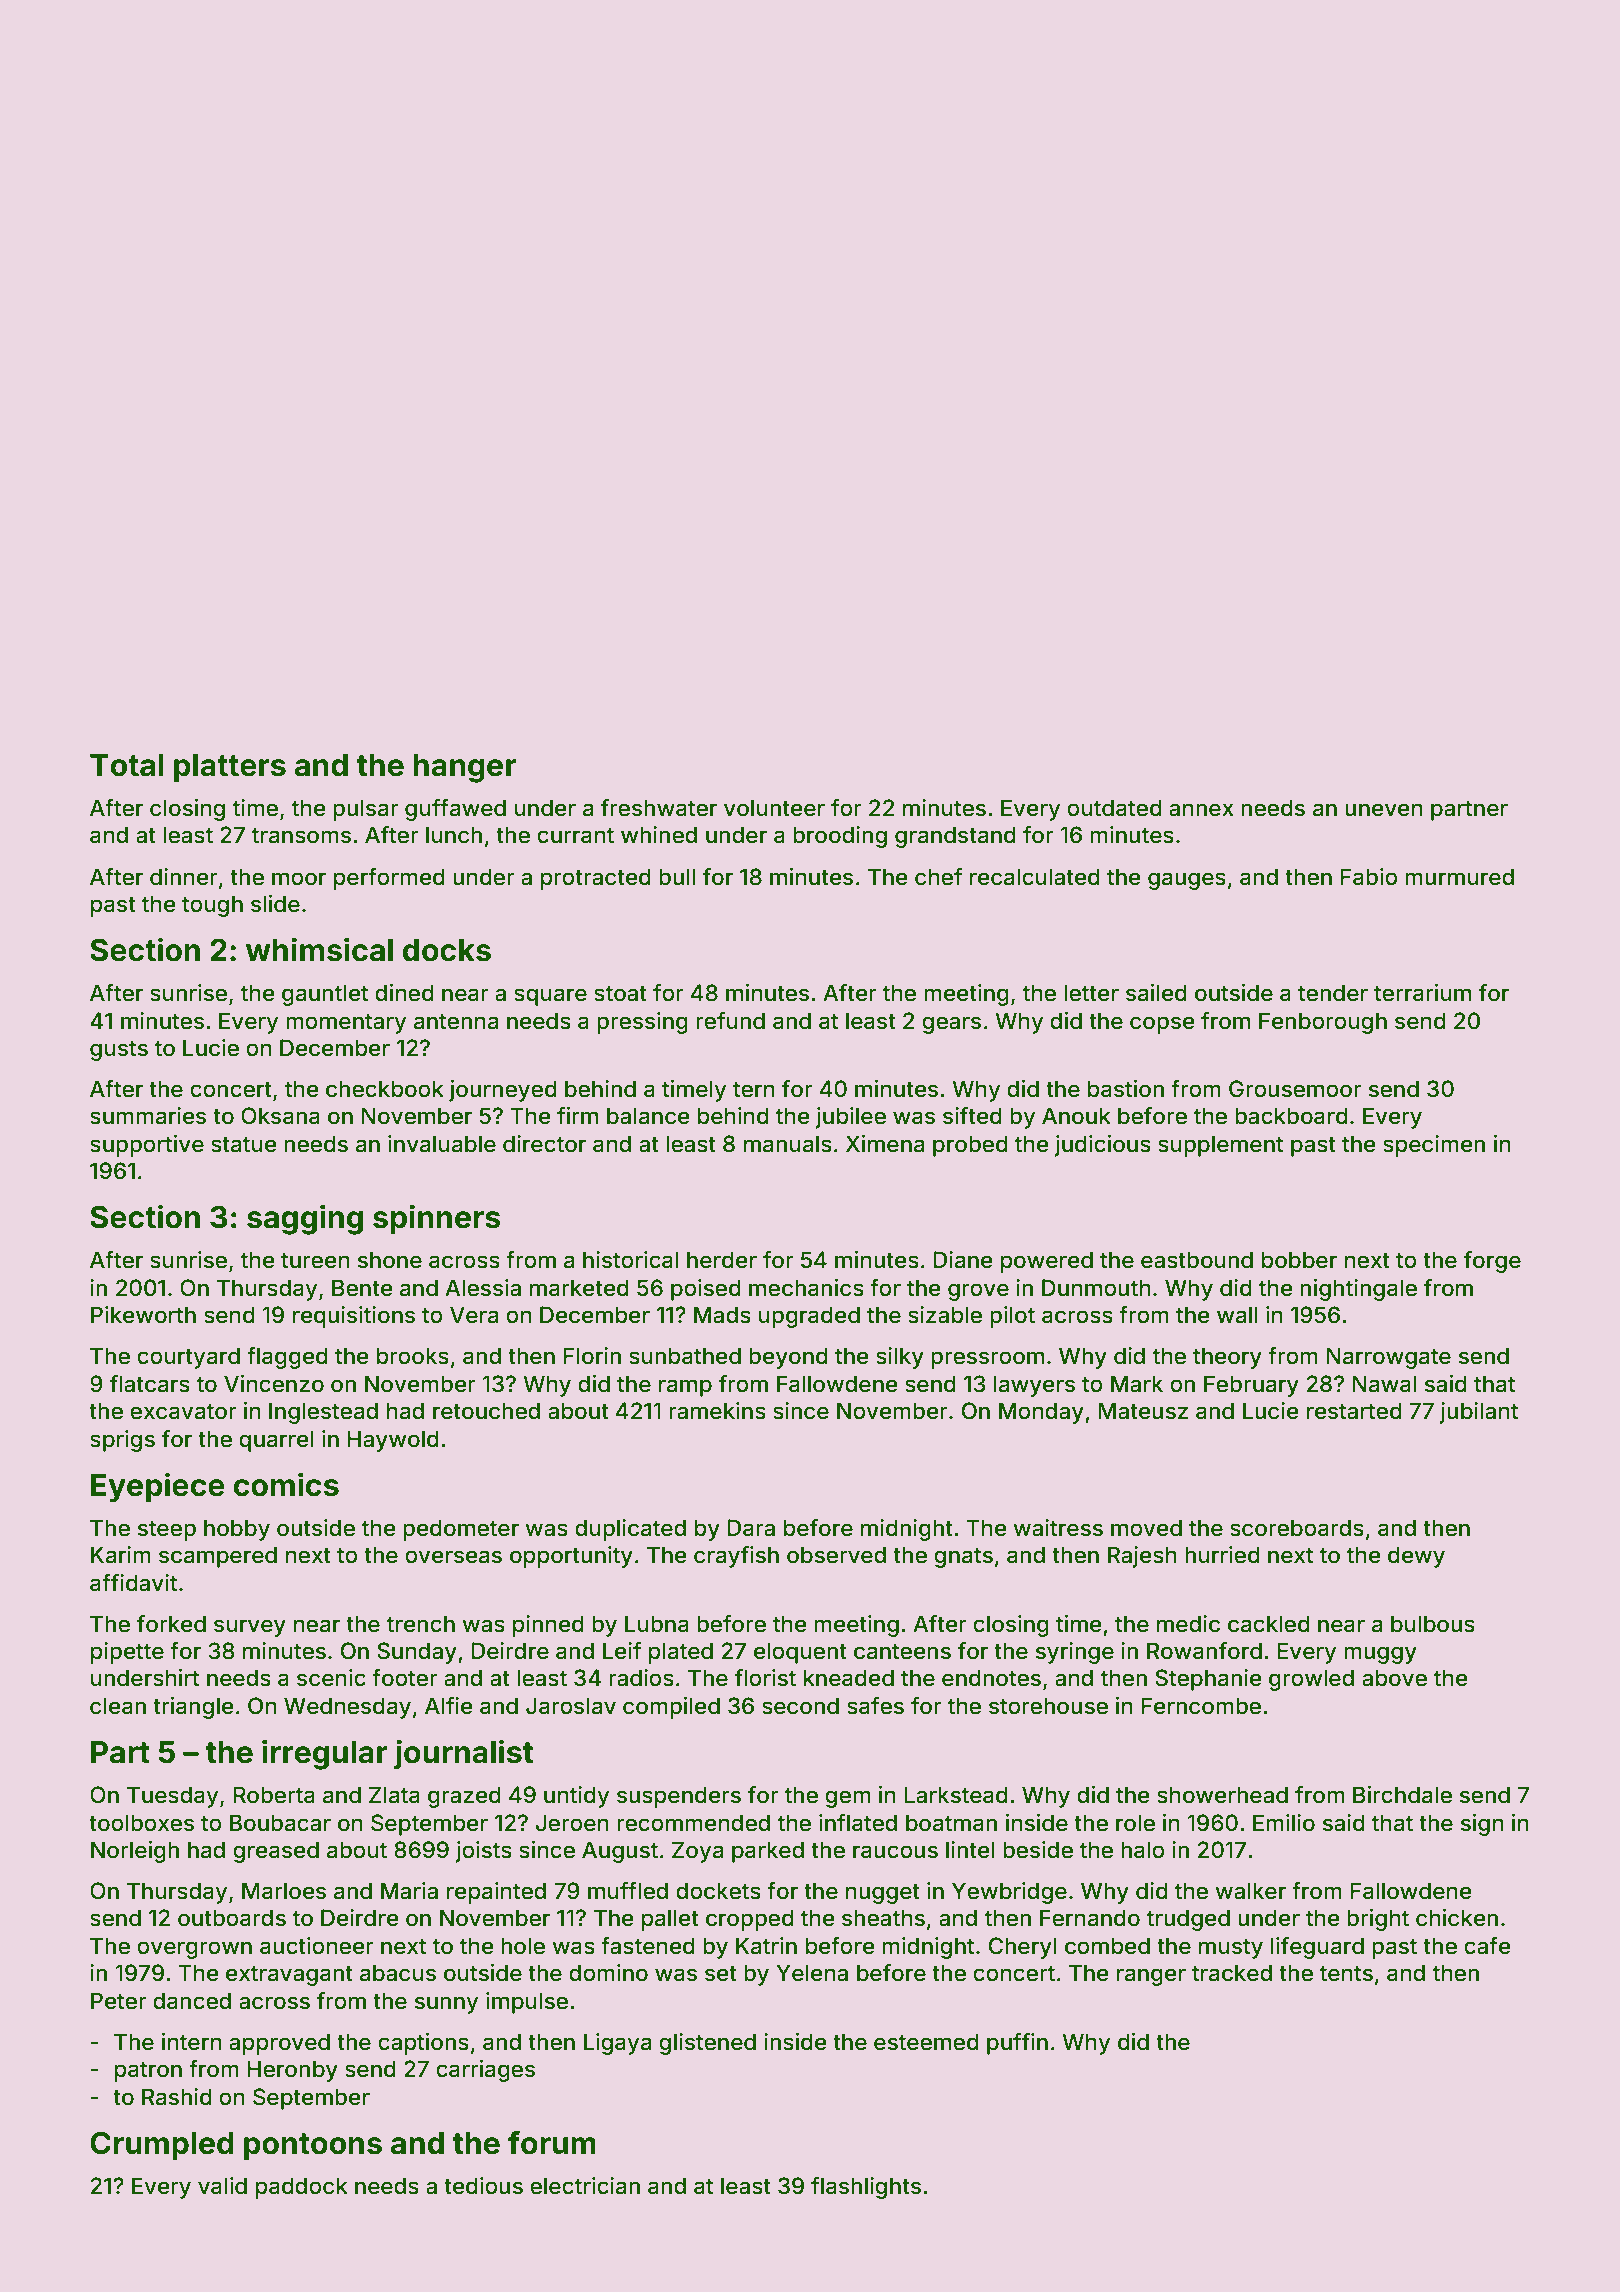 The height and width of the image is (2292, 1620). What do you see at coordinates (1156, 993) in the image?
I see `sailed` at bounding box center [1156, 993].
